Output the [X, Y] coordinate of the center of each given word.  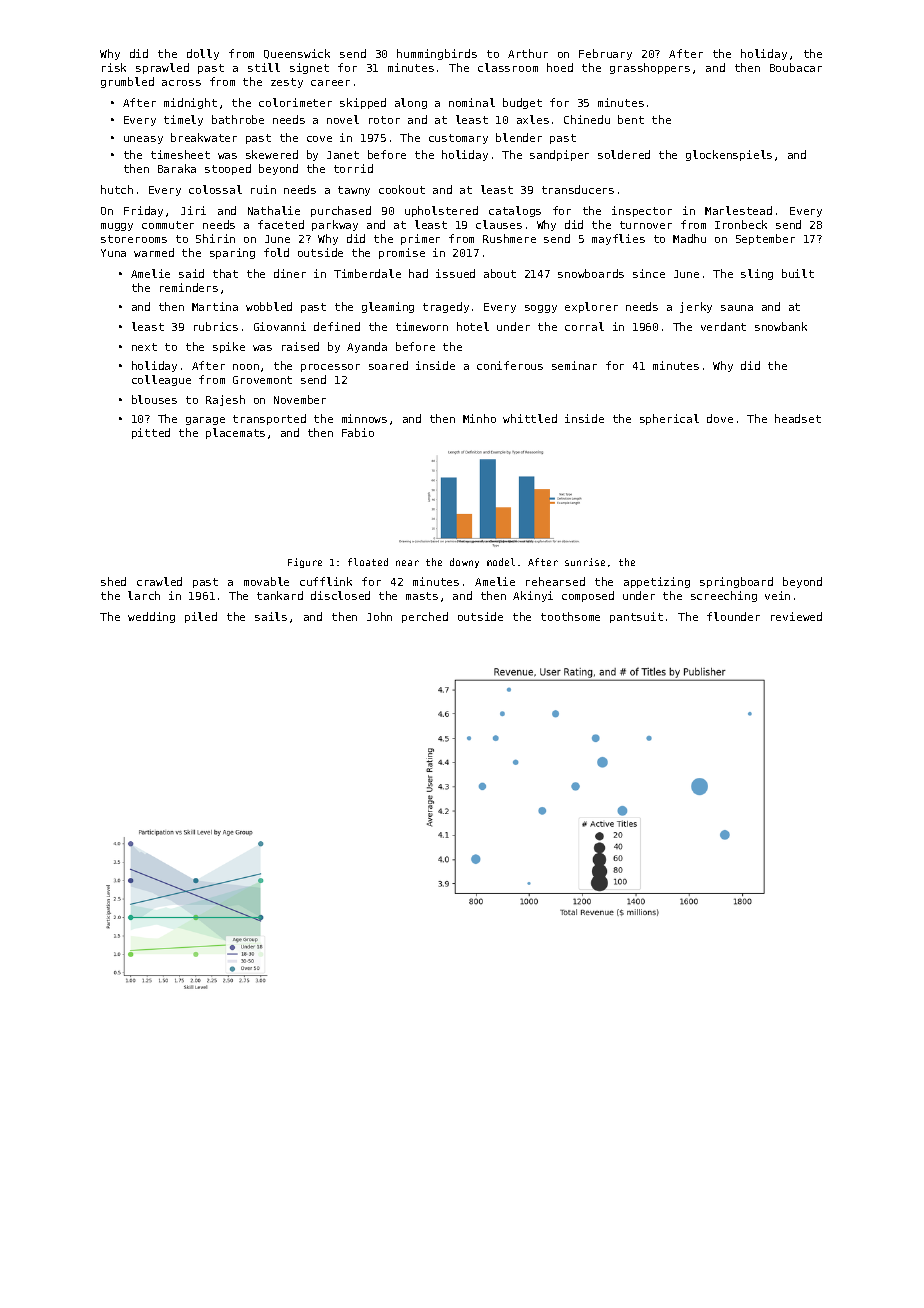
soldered [624, 154]
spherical [669, 419]
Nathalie [274, 210]
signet [309, 68]
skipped [363, 103]
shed [113, 581]
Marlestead [738, 210]
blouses [154, 399]
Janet [343, 155]
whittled [530, 418]
